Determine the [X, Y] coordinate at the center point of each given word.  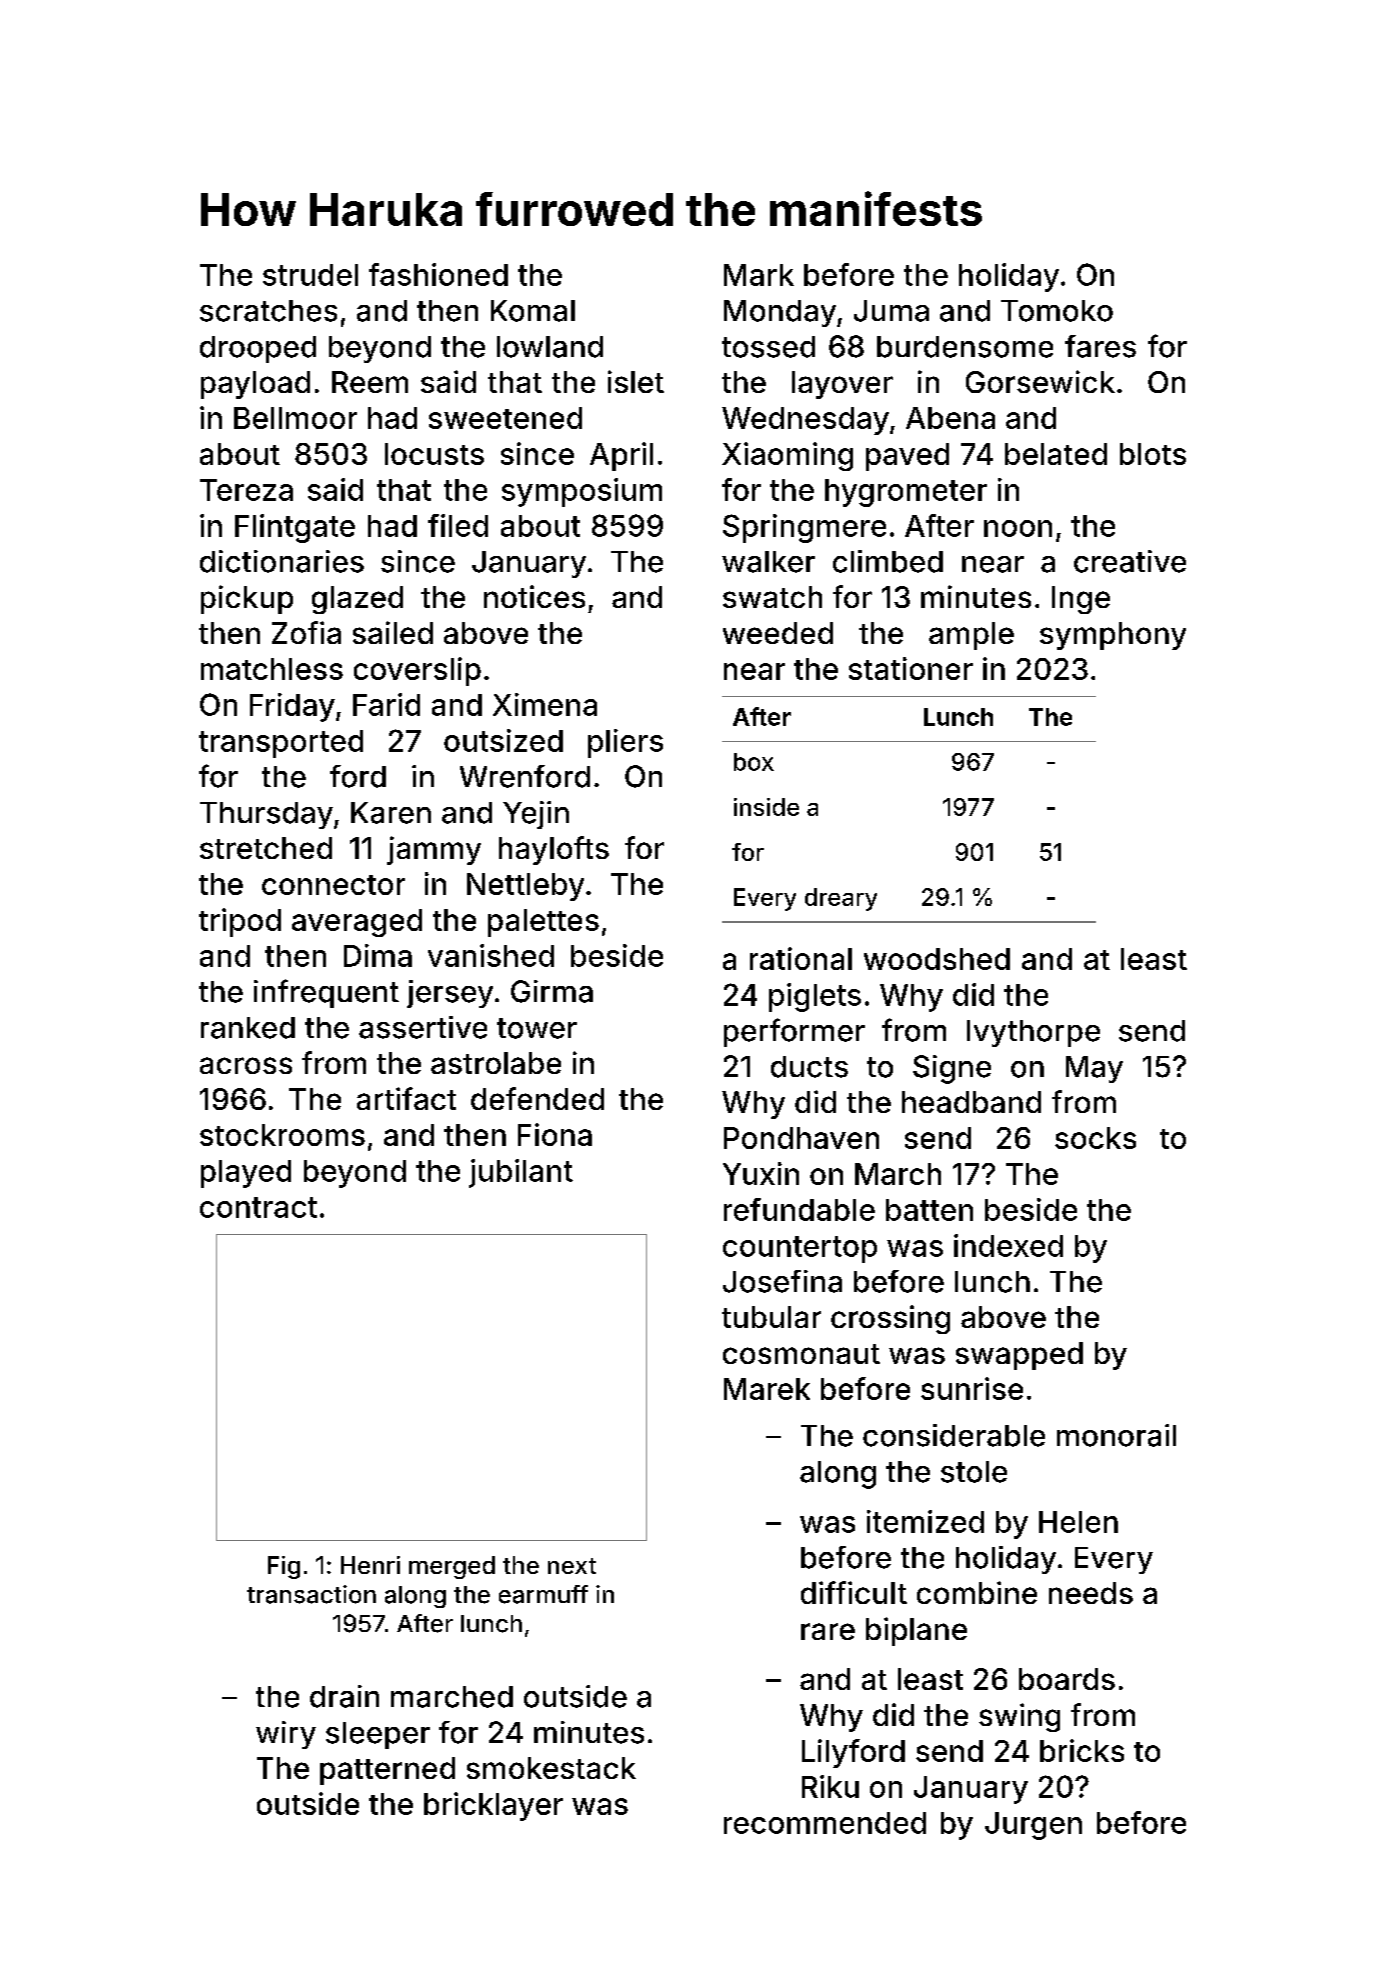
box [754, 762]
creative [1130, 561]
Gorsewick [1040, 381]
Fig [284, 1567]
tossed [768, 347]
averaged [357, 923]
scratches [268, 311]
